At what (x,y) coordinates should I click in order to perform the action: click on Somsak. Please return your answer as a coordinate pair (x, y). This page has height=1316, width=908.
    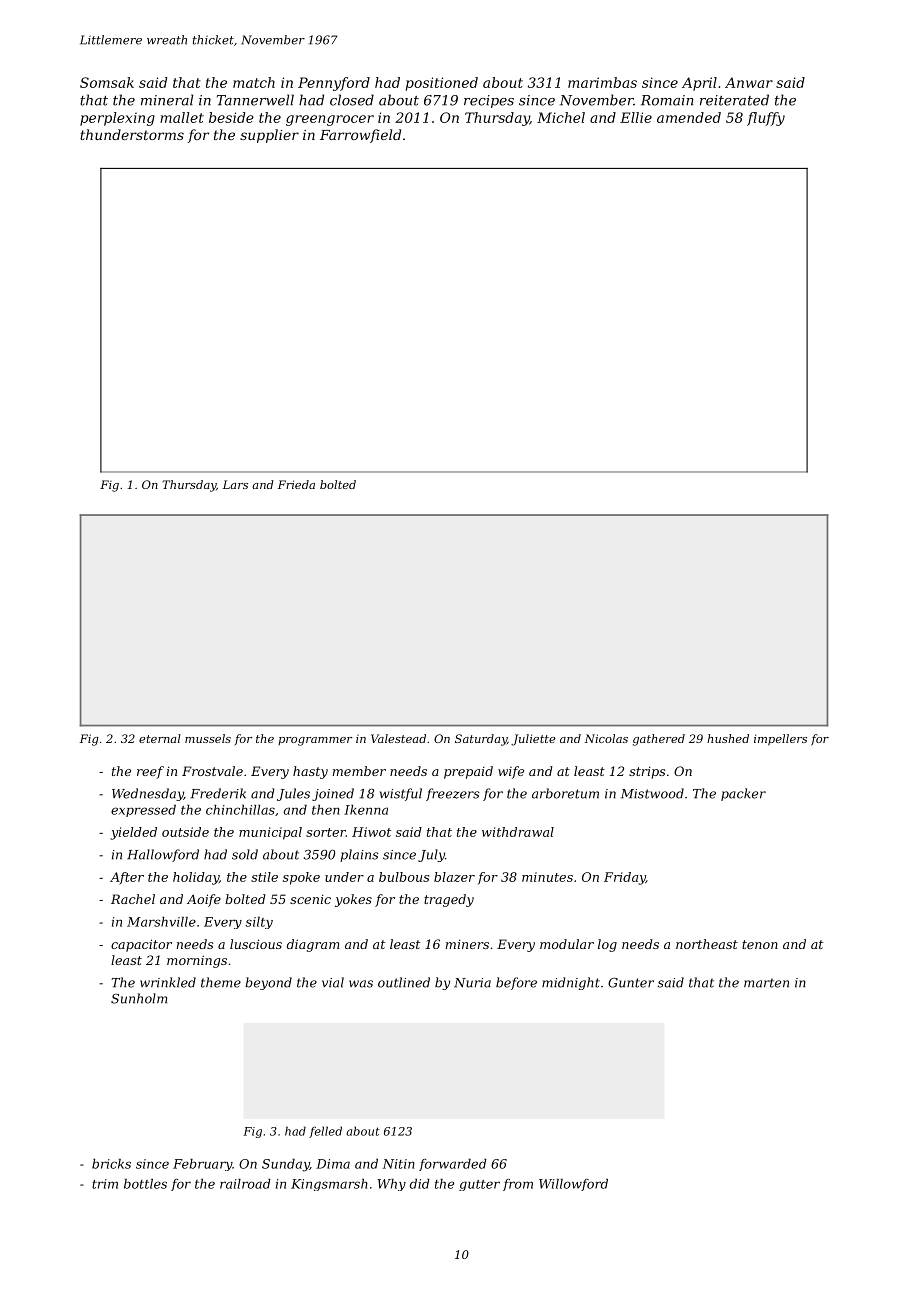
    Looking at the image, I should click on (107, 82).
